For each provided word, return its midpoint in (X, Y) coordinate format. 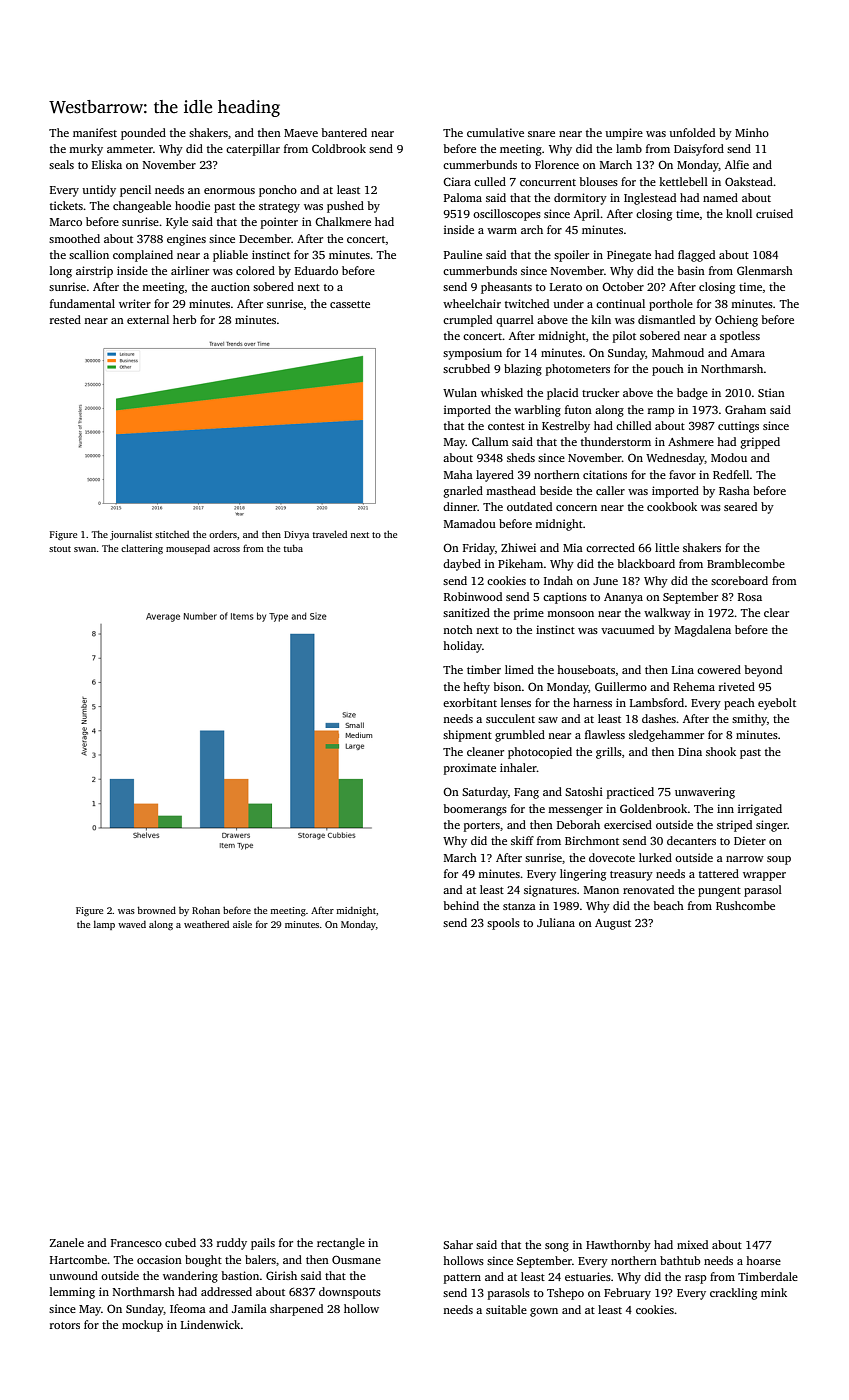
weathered (206, 924)
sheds (521, 457)
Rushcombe (745, 905)
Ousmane (356, 1259)
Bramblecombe (746, 563)
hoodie (192, 205)
